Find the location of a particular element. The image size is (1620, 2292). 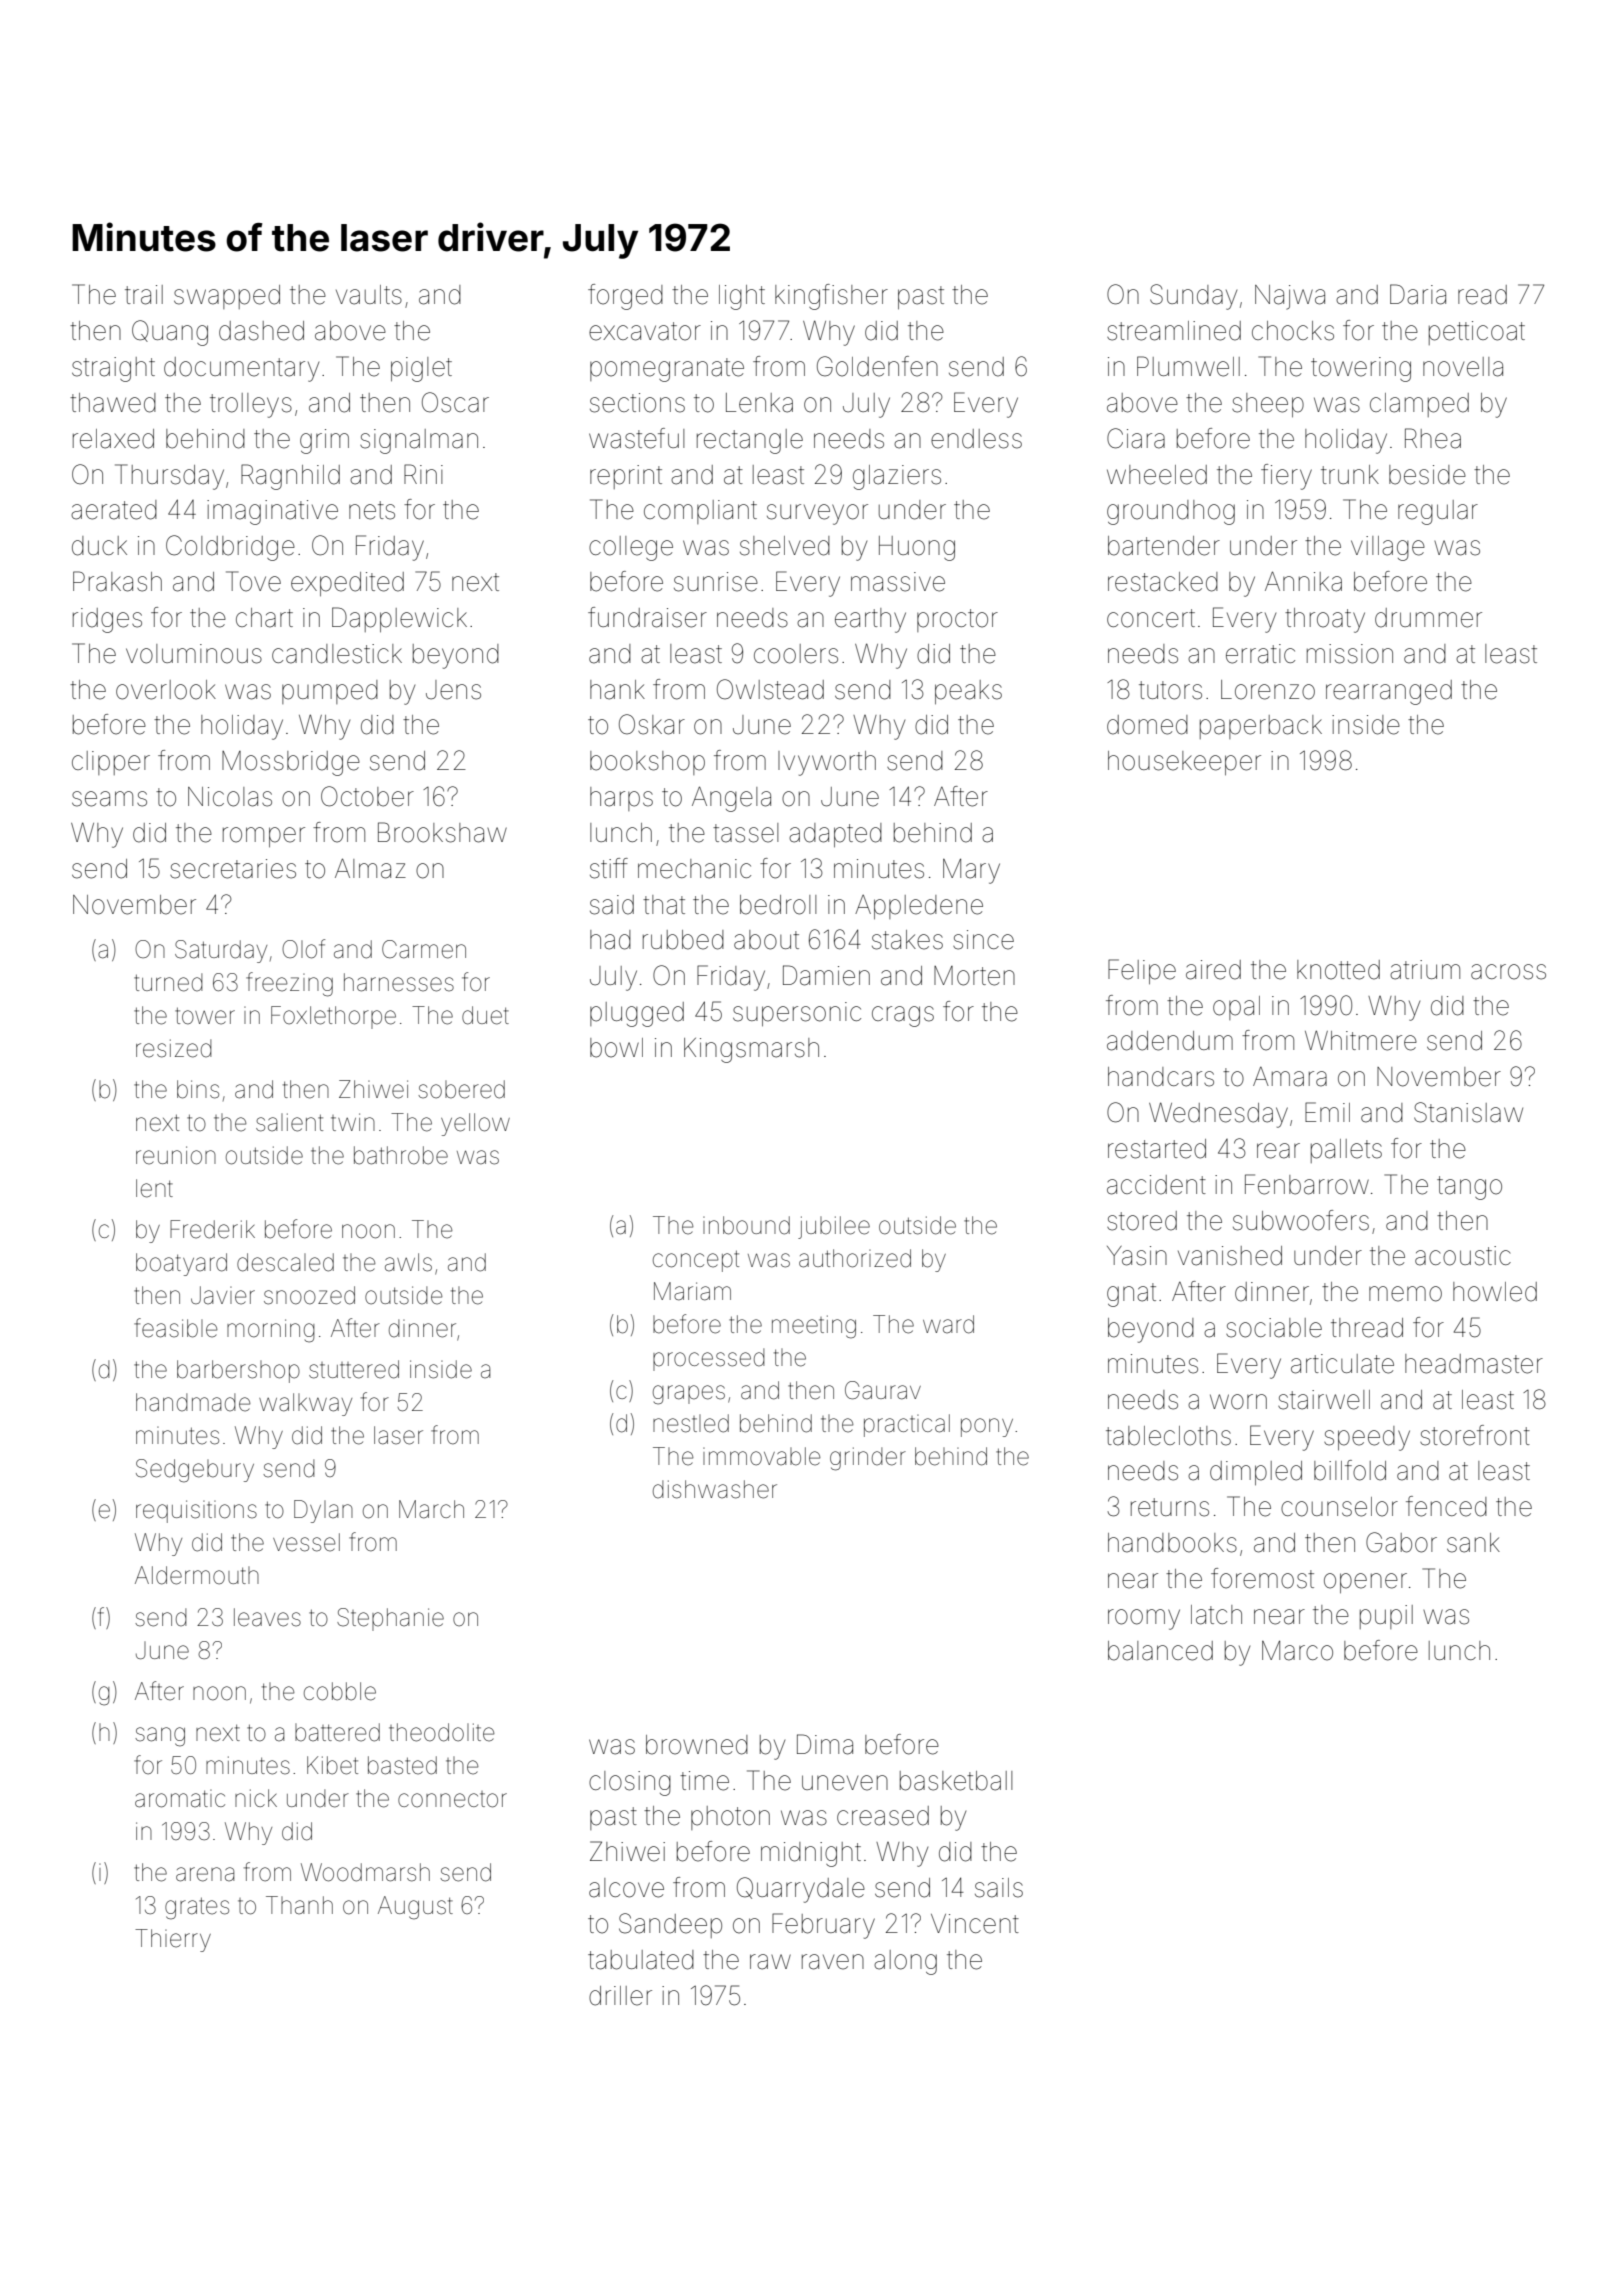

dishwasher is located at coordinates (715, 1489).
